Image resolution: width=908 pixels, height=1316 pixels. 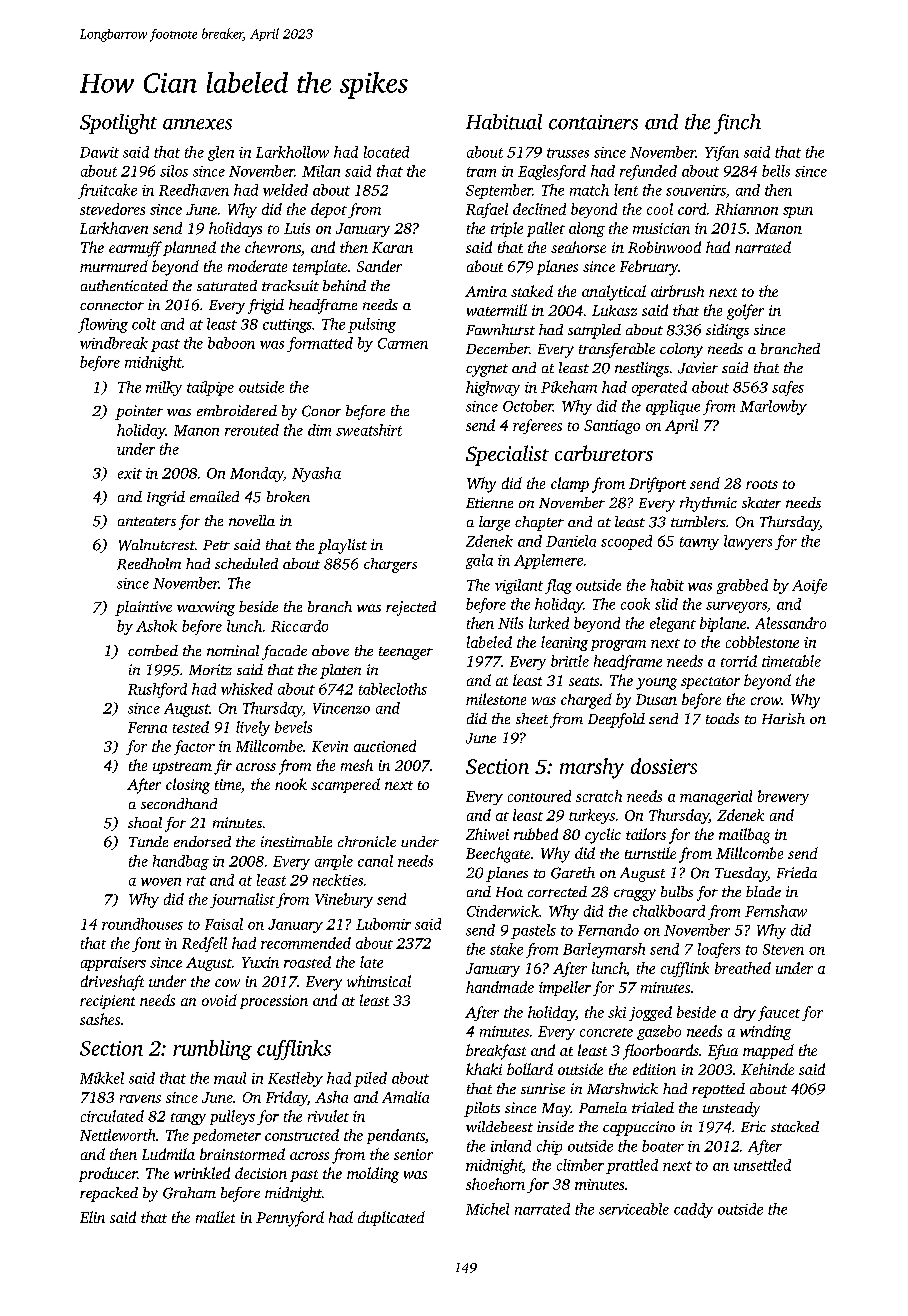 What do you see at coordinates (413, 1154) in the screenshot?
I see `senior` at bounding box center [413, 1154].
